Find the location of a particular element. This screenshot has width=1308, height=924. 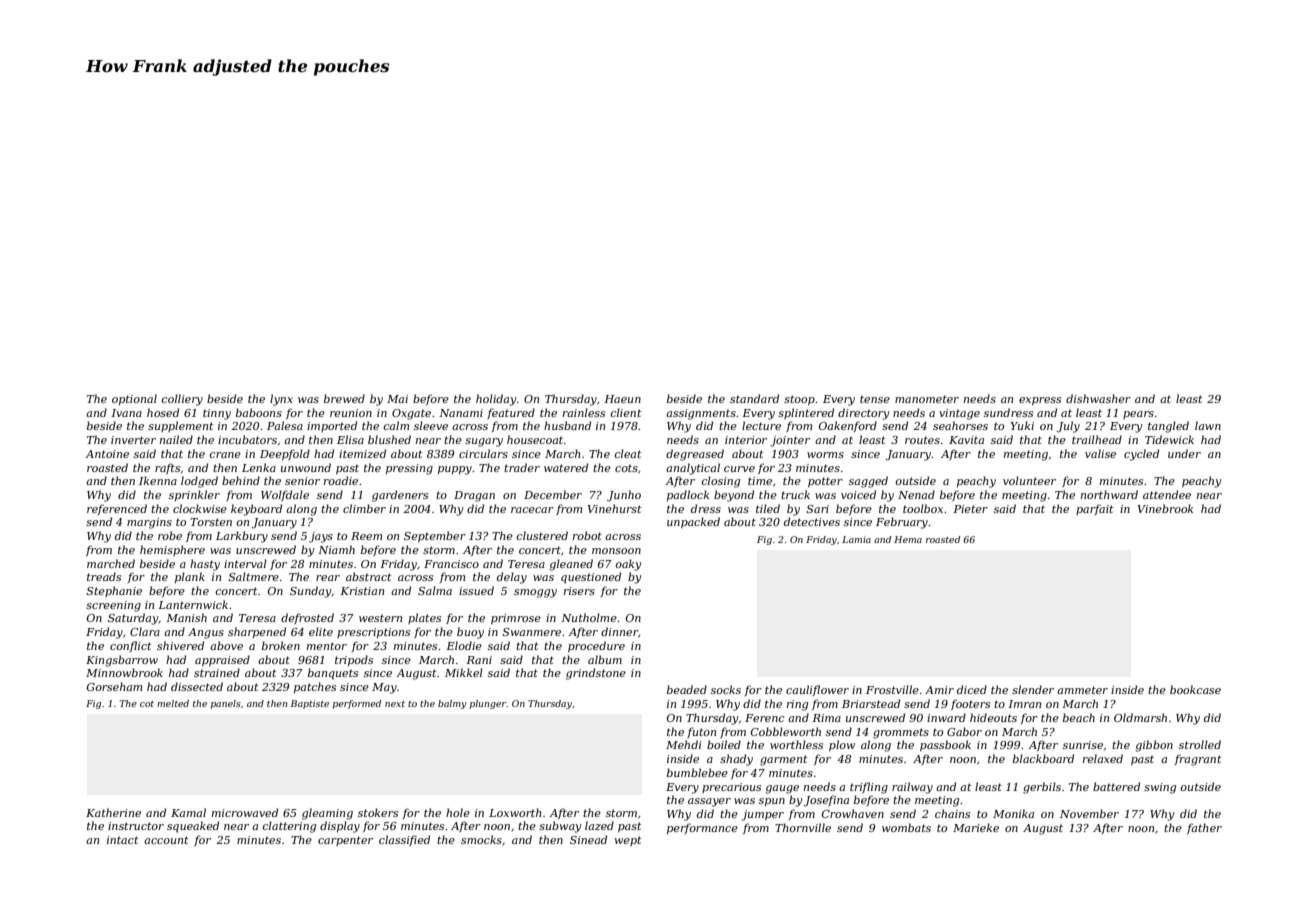

potter is located at coordinates (825, 482).
